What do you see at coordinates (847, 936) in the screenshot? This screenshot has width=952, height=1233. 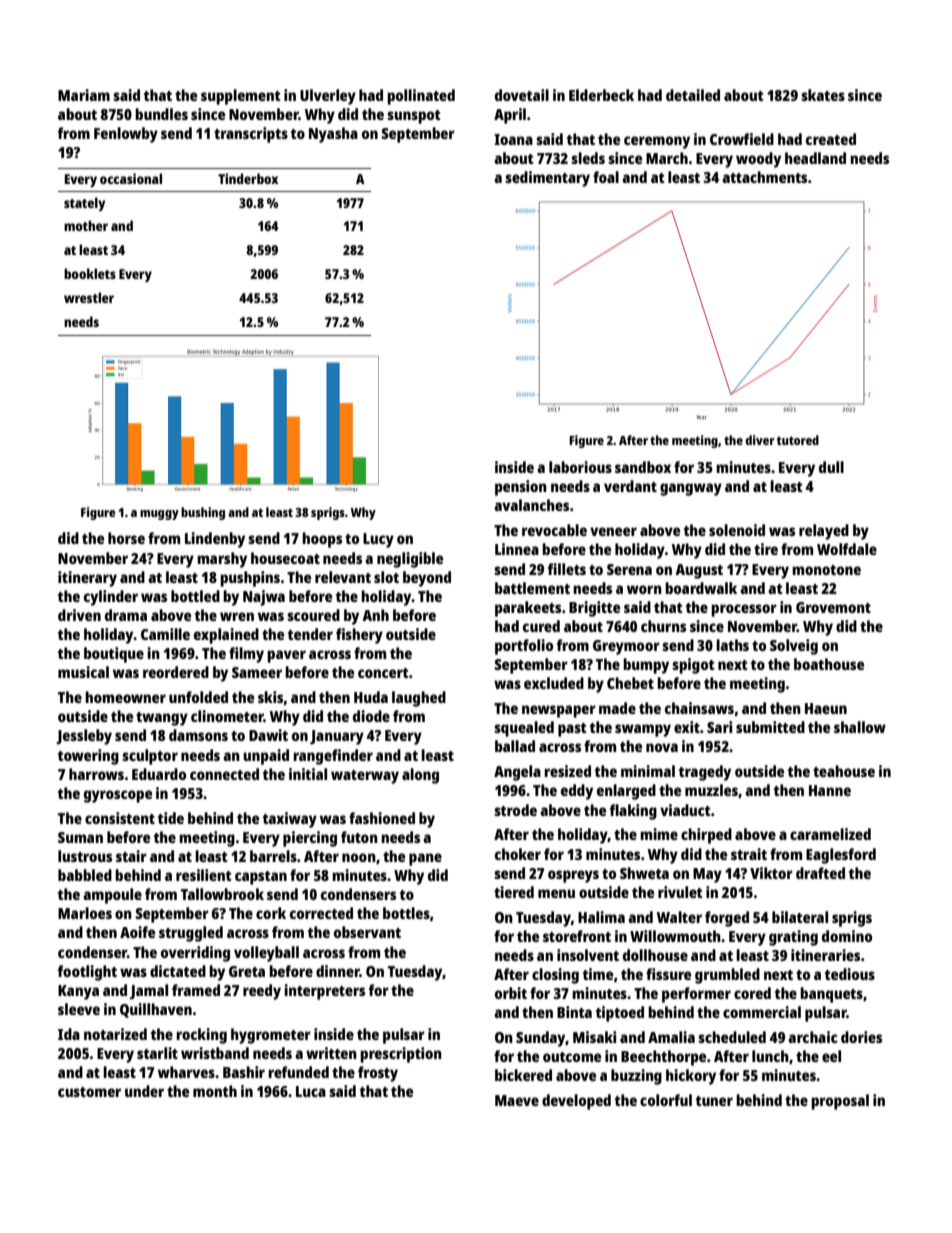 I see `domino` at bounding box center [847, 936].
